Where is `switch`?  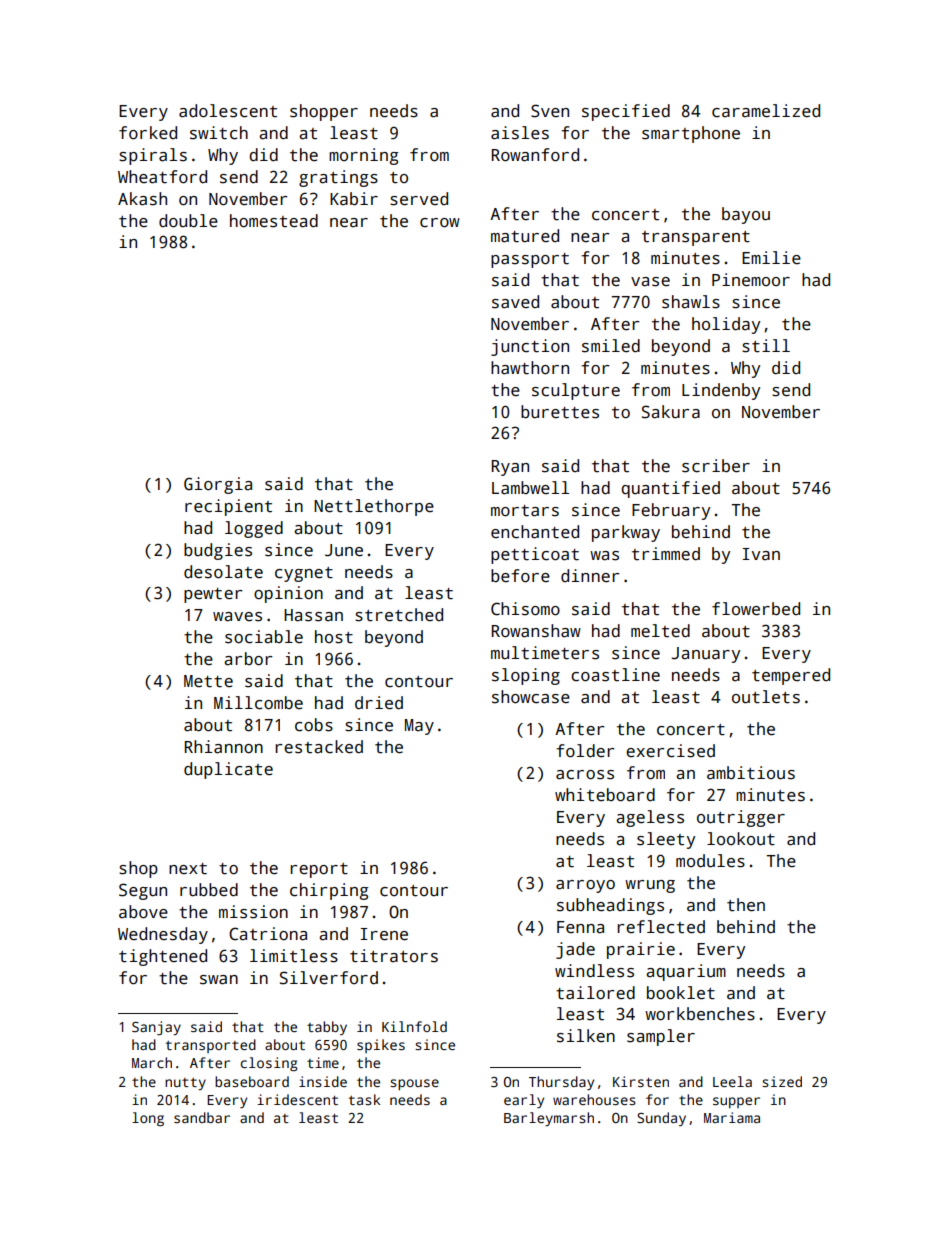 switch is located at coordinates (219, 133).
